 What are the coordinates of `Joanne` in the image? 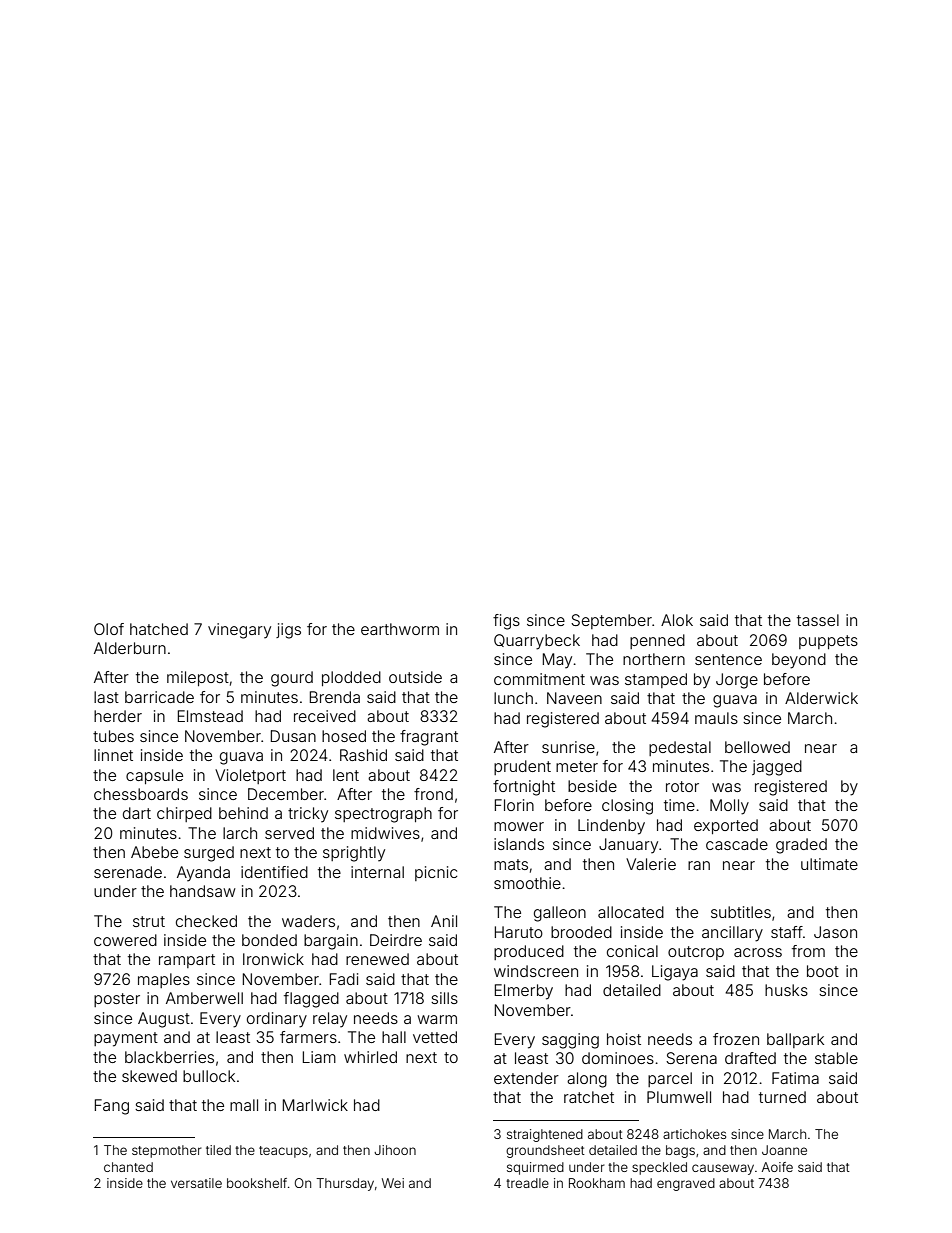 It's located at (784, 1150).
